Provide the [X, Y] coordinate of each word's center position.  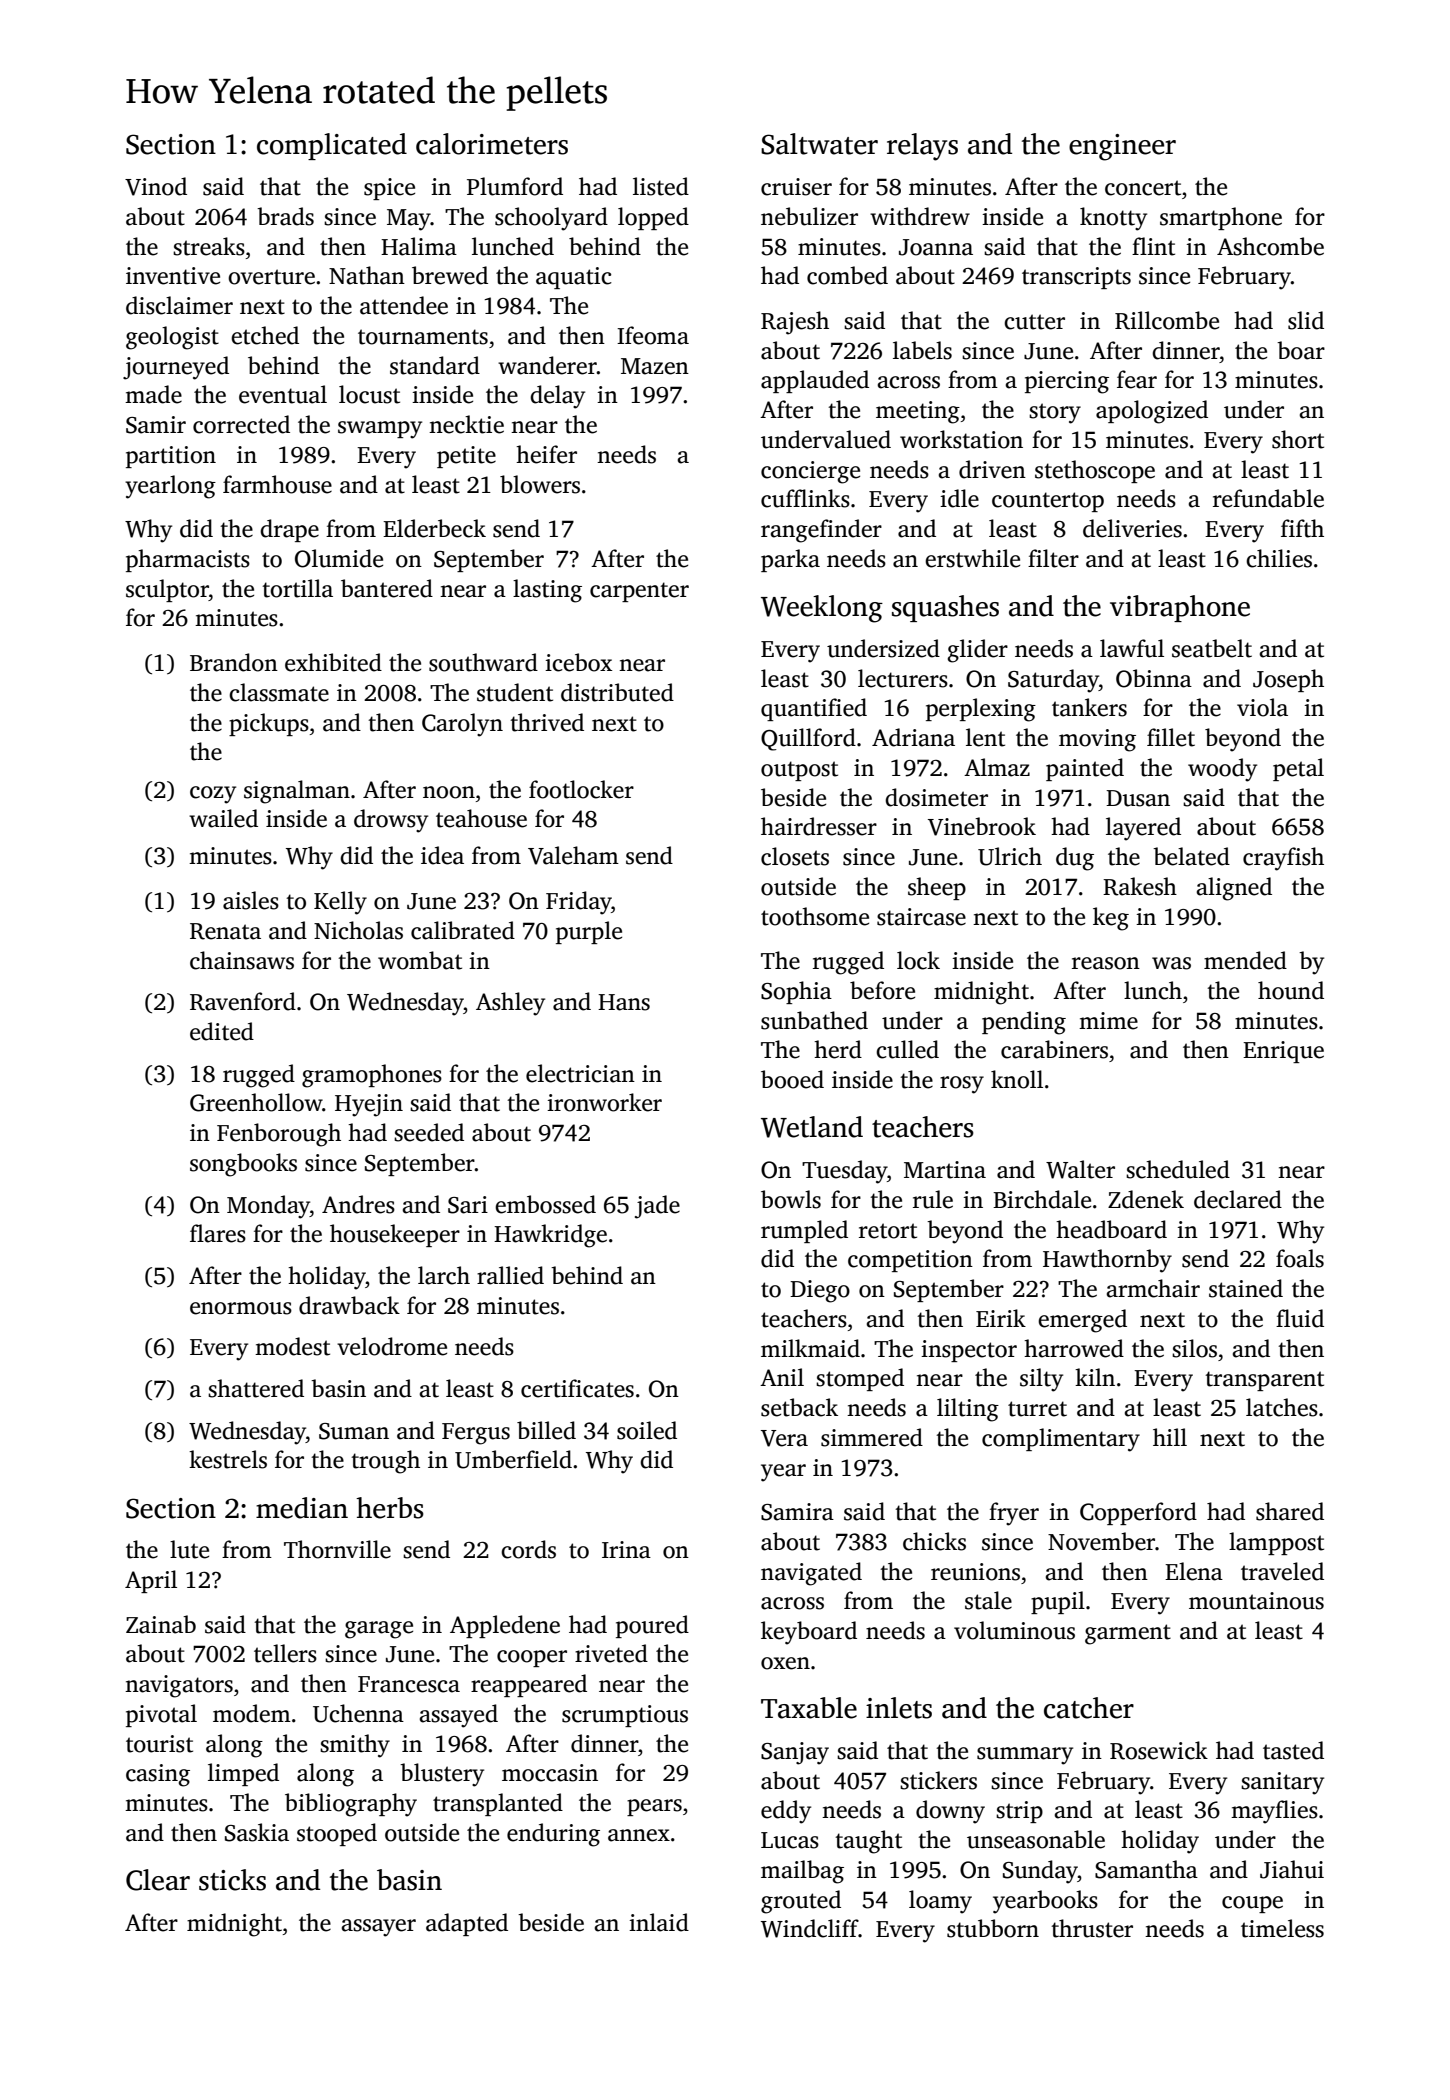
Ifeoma [653, 335]
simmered [872, 1437]
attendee [404, 305]
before [882, 990]
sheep [937, 888]
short [1298, 439]
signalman [297, 792]
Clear [158, 1880]
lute [189, 1549]
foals [1300, 1258]
